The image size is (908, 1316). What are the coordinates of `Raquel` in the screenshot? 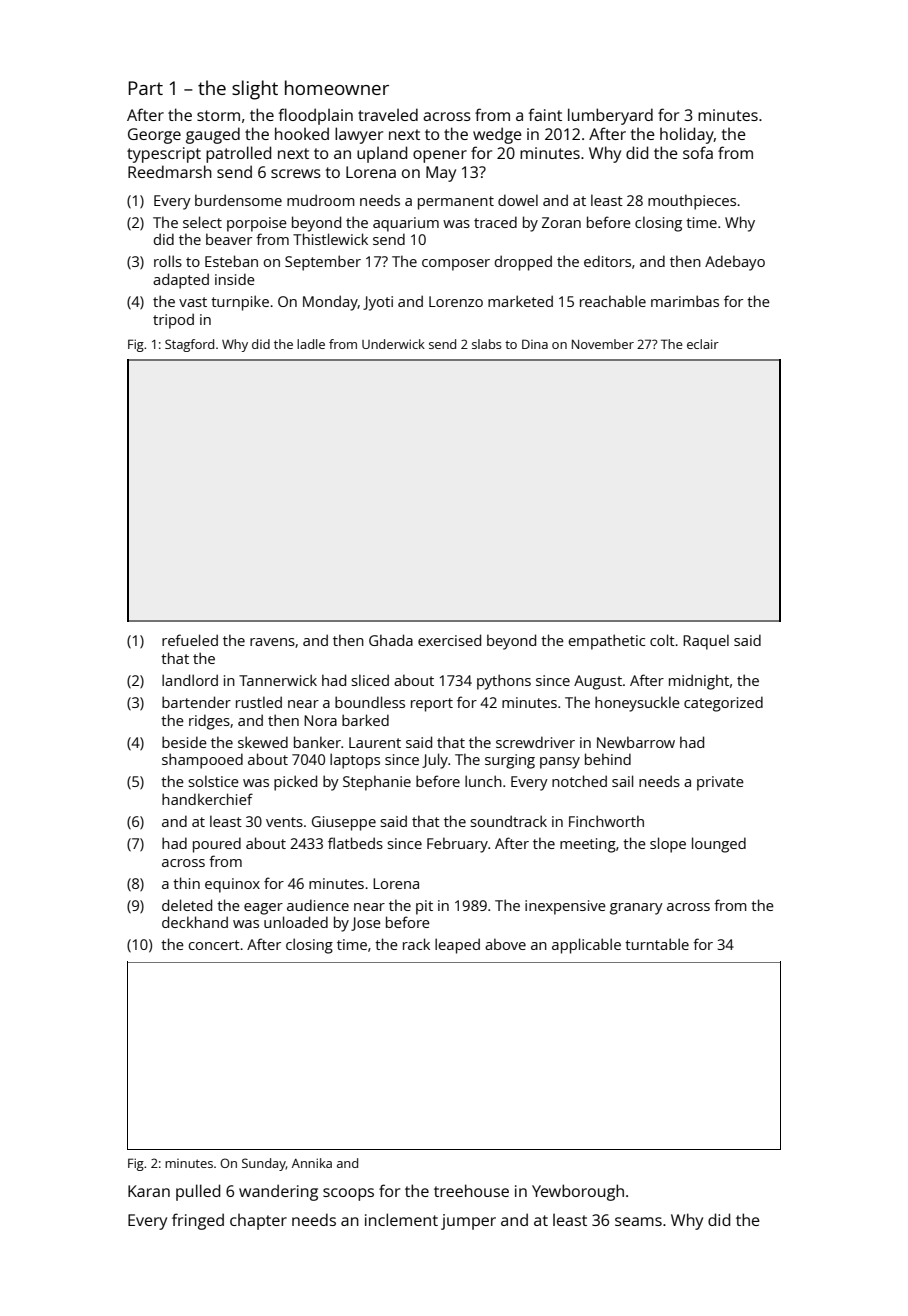 It's located at (706, 642).
